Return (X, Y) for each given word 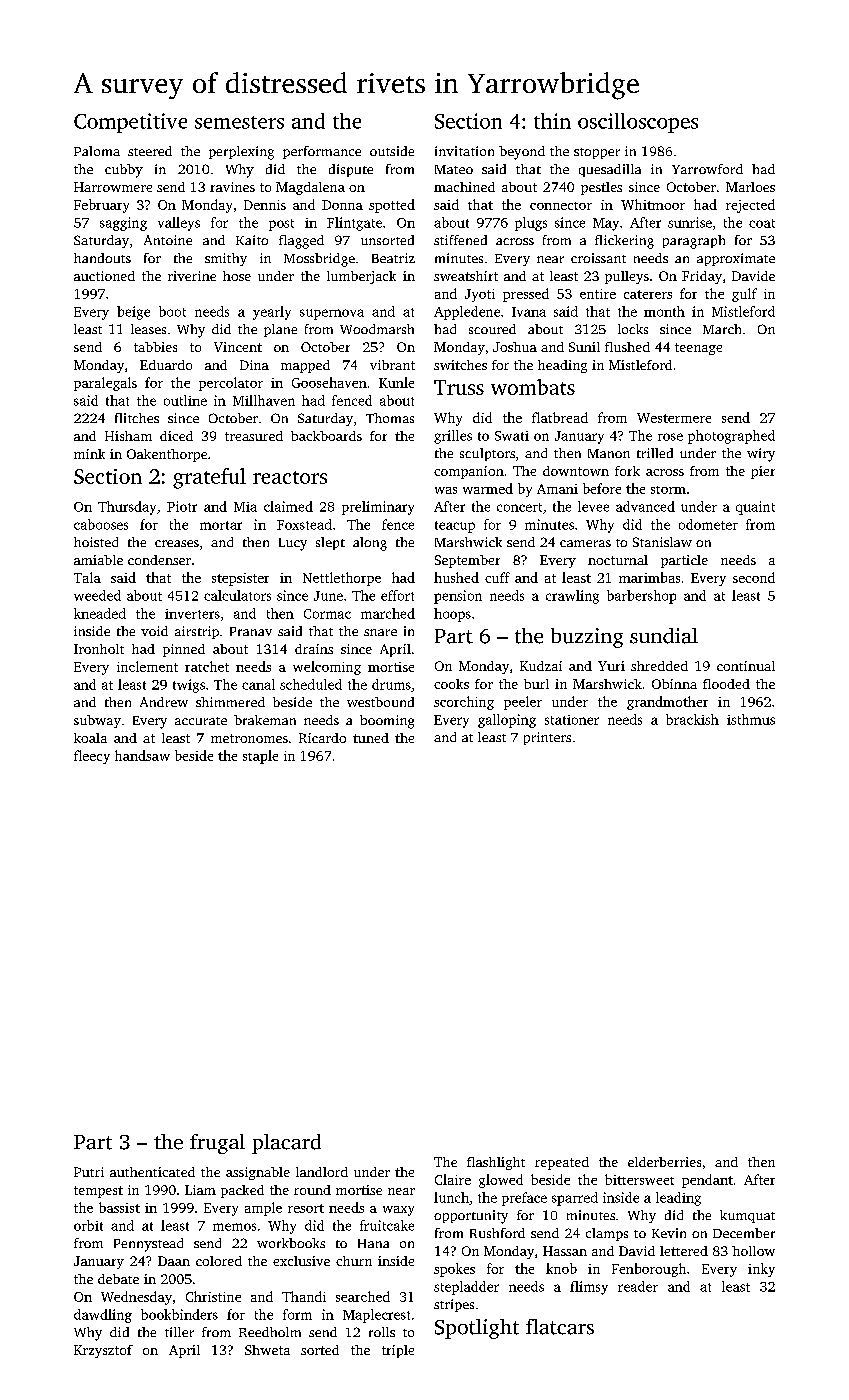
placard (286, 1144)
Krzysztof (103, 1351)
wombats (533, 387)
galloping (507, 721)
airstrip (197, 632)
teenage (698, 349)
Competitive (130, 123)
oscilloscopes (638, 123)
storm (668, 490)
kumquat (747, 1216)
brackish (692, 719)
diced (176, 436)
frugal (217, 1144)
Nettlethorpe (342, 579)
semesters (239, 122)
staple (260, 757)
